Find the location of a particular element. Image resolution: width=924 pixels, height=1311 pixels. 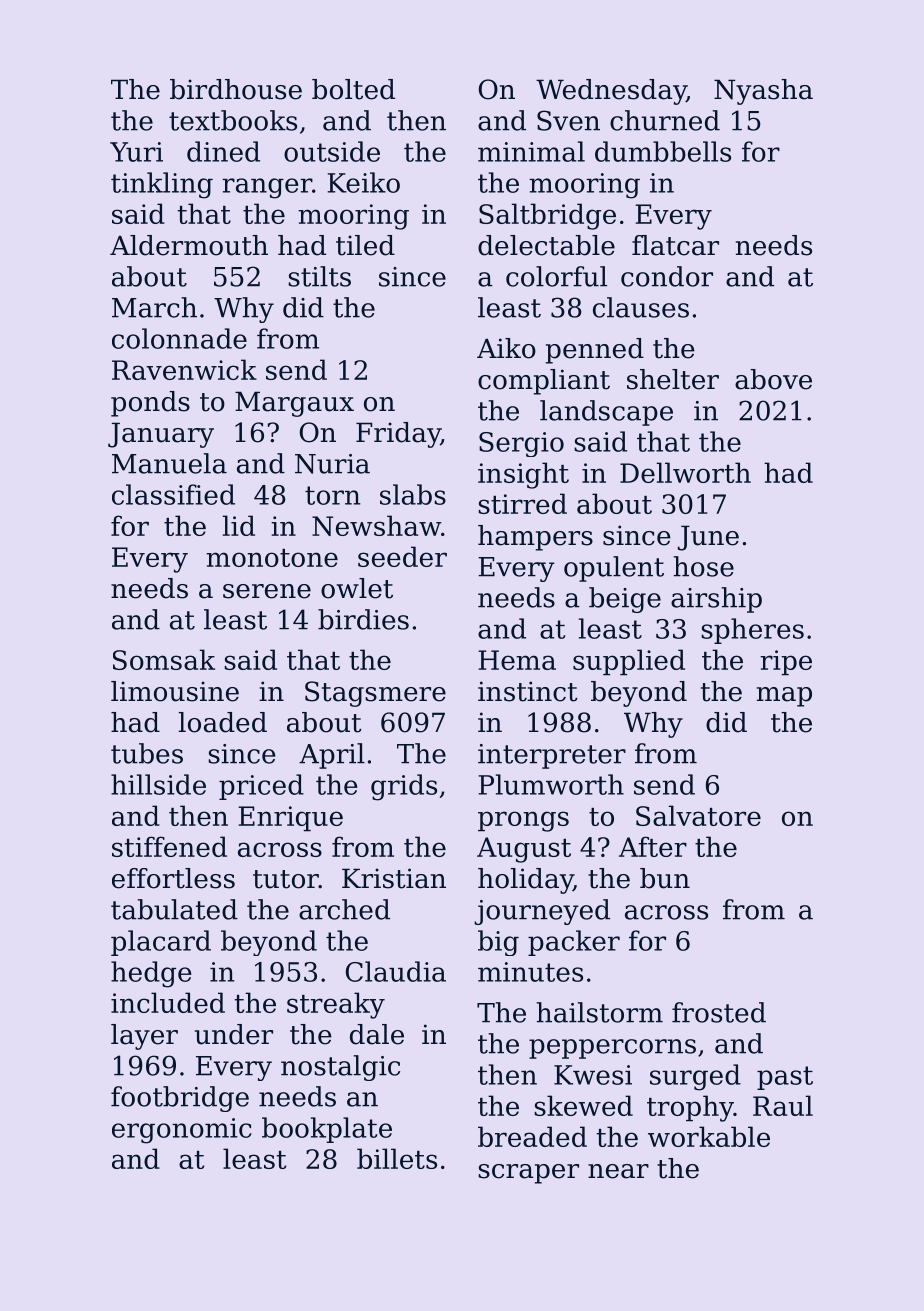

airship is located at coordinates (716, 600).
